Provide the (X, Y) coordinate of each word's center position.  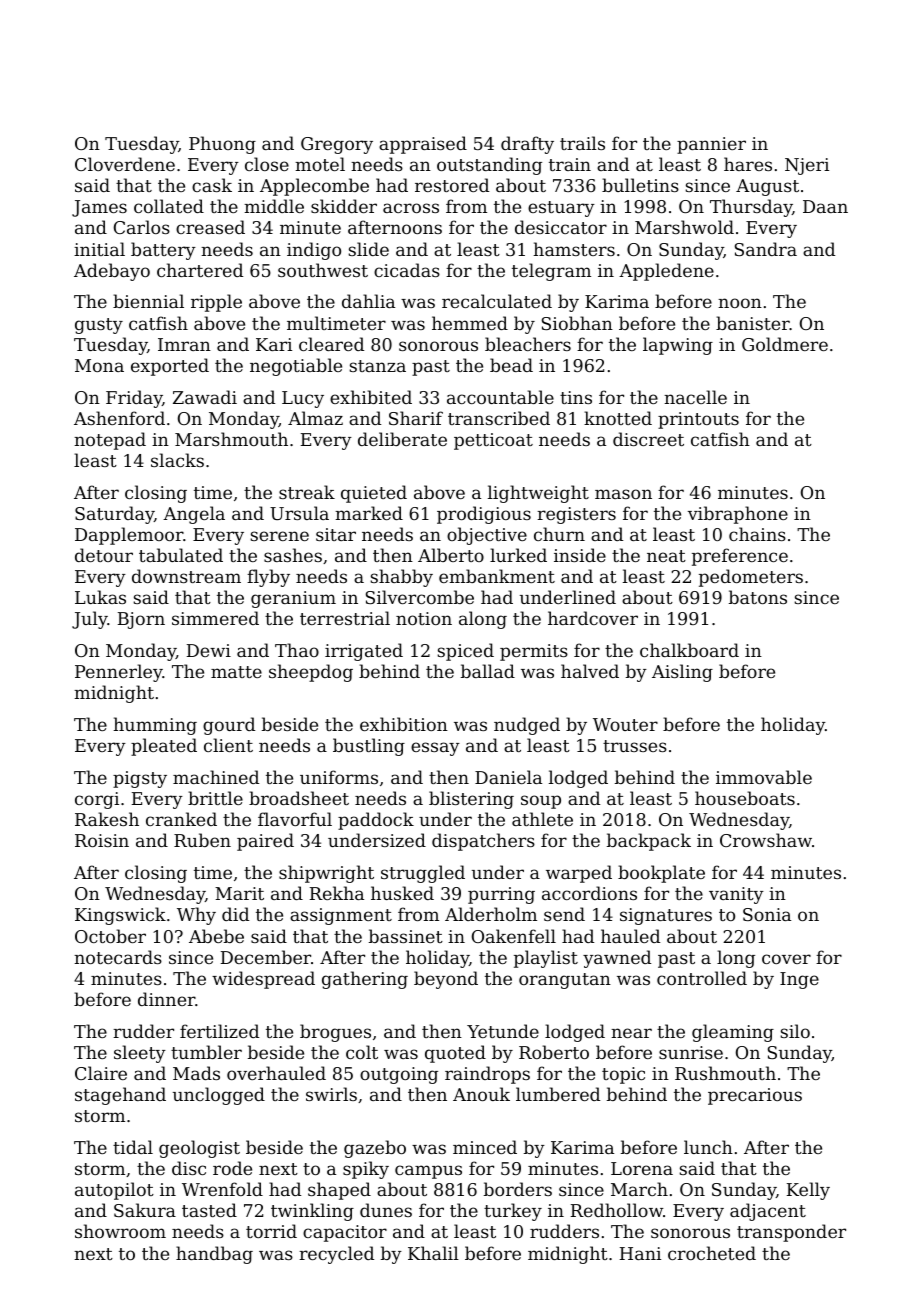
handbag (214, 1255)
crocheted (712, 1253)
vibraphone (738, 515)
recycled (336, 1255)
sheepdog (311, 673)
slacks (177, 460)
